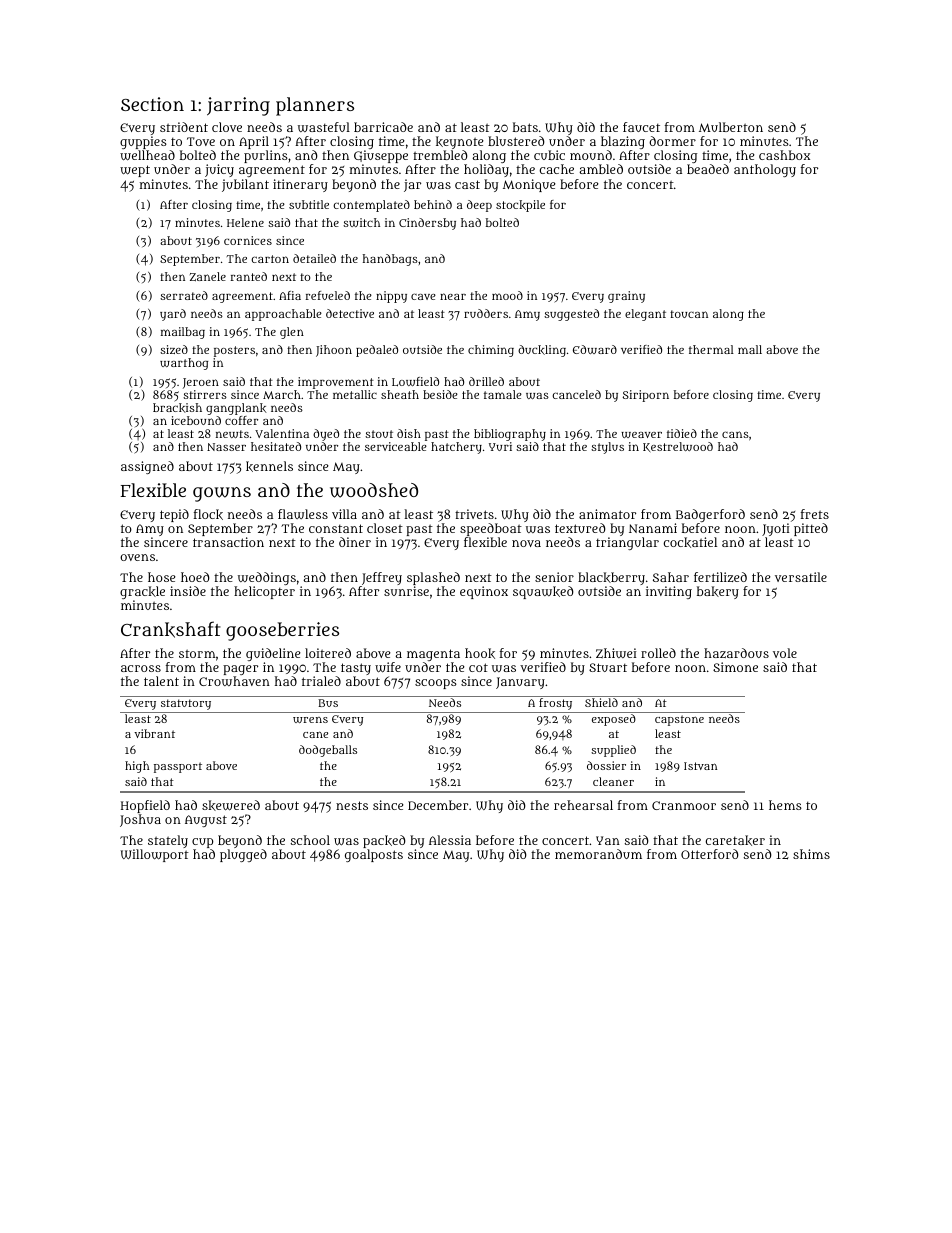 The image size is (952, 1233). I want to click on barricade, so click(383, 127).
